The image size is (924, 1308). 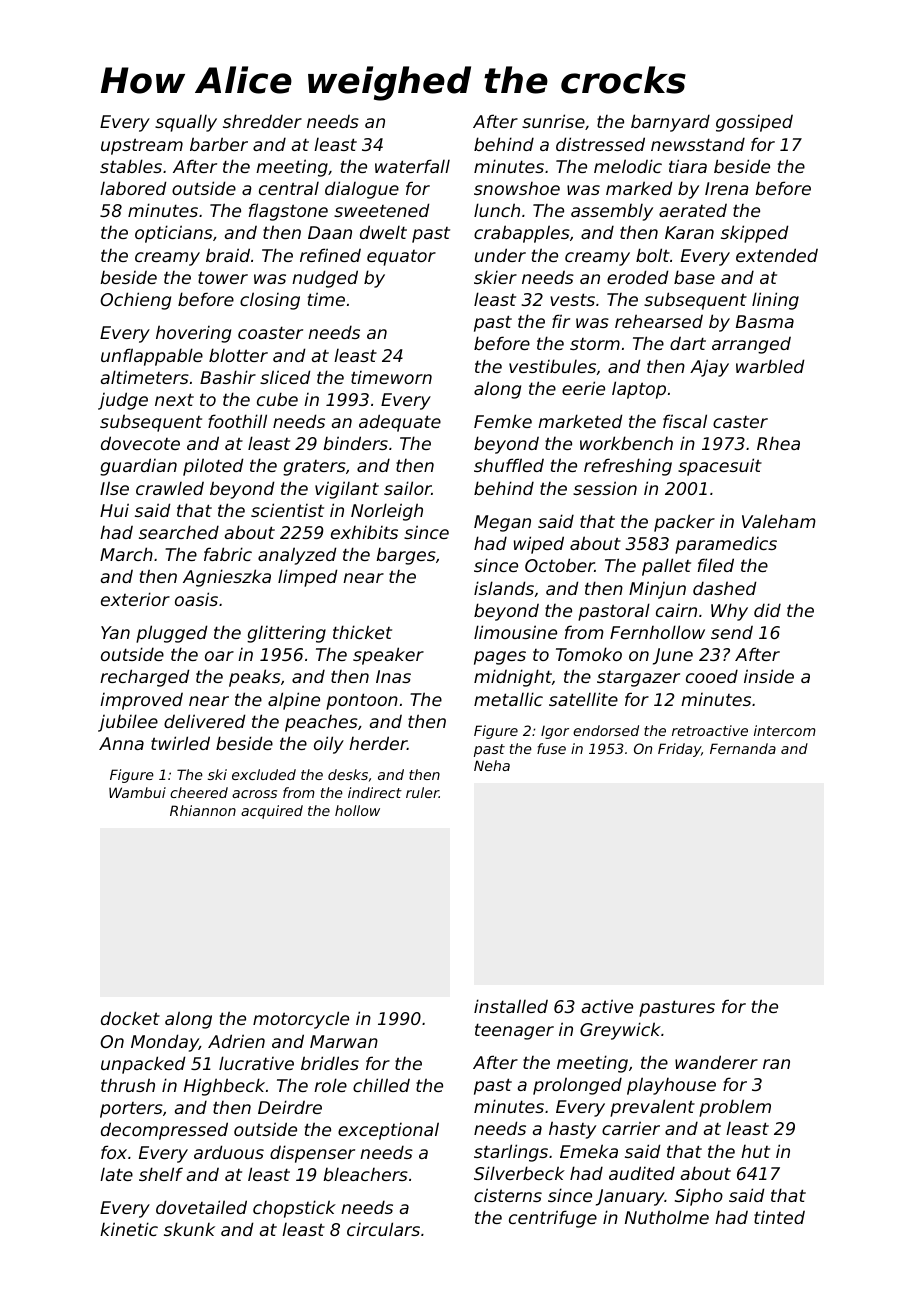 I want to click on starlings, so click(x=511, y=1153).
